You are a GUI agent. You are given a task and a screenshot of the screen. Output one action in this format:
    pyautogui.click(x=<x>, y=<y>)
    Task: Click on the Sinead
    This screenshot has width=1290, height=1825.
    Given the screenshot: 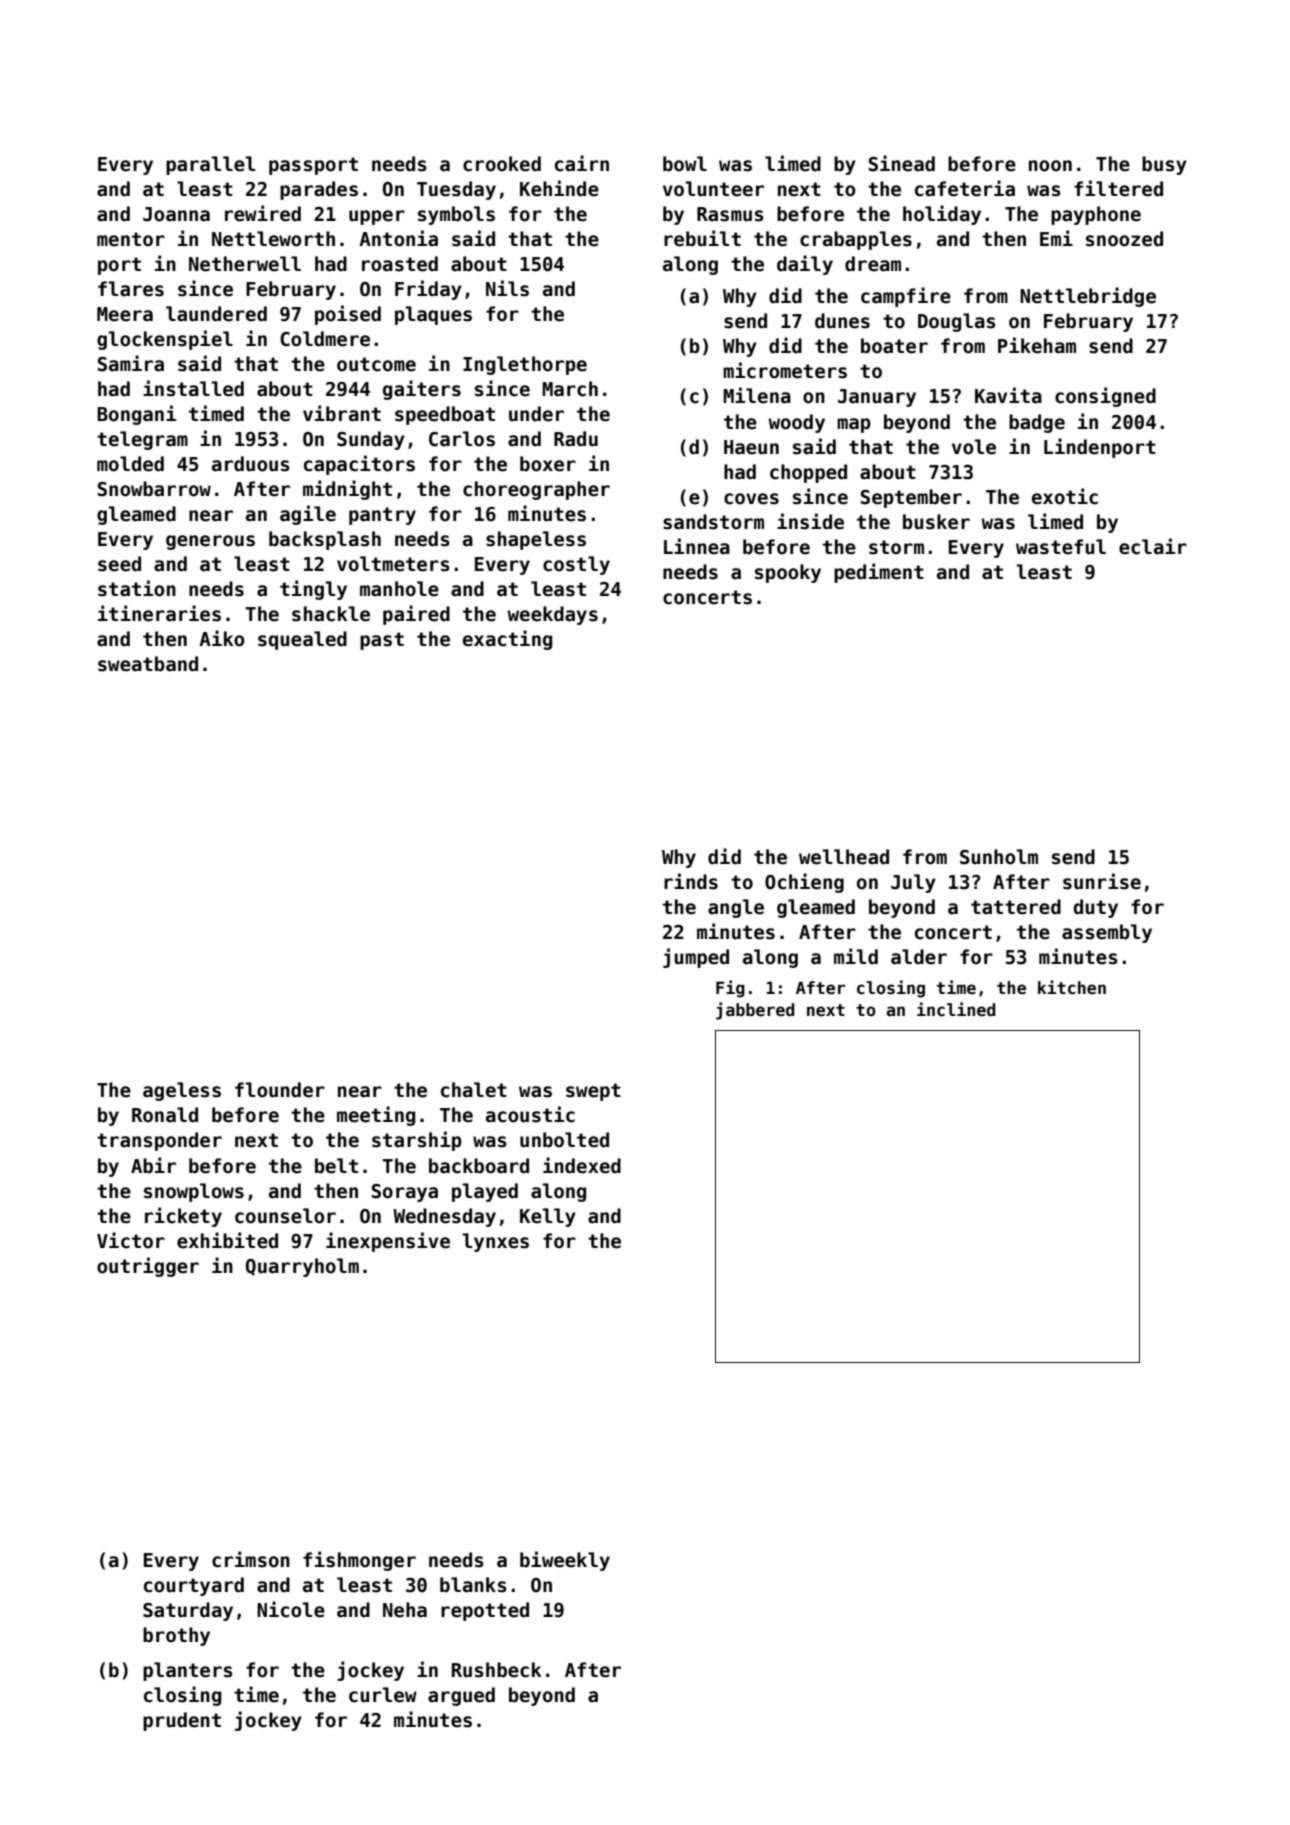 What is the action you would take?
    pyautogui.click(x=902, y=163)
